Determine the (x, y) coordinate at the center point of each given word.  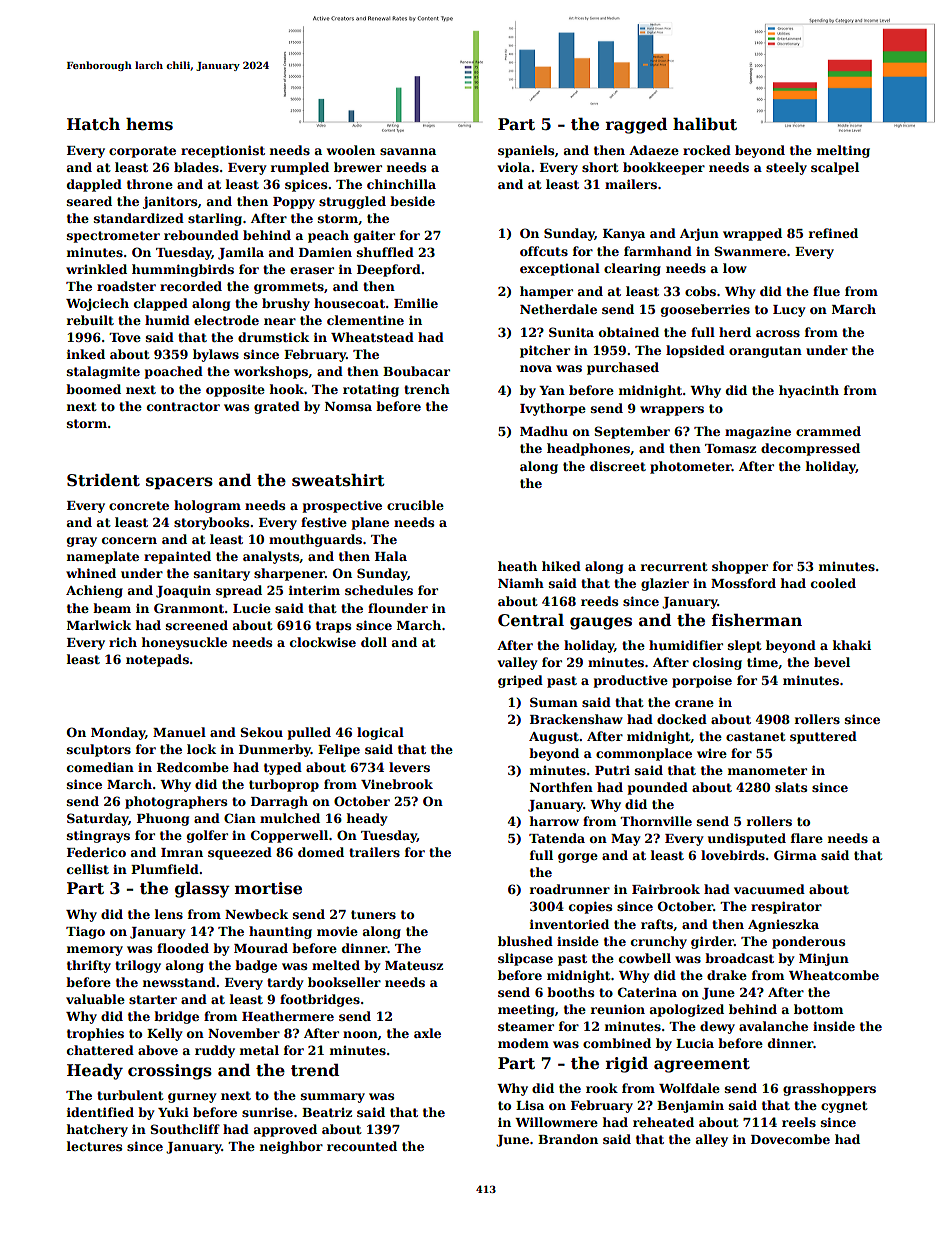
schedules (379, 590)
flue (826, 291)
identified (100, 1112)
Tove (125, 337)
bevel (832, 662)
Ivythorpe (553, 409)
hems (149, 124)
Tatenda (557, 838)
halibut (705, 124)
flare (807, 838)
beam (112, 608)
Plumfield (165, 869)
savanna (408, 151)
